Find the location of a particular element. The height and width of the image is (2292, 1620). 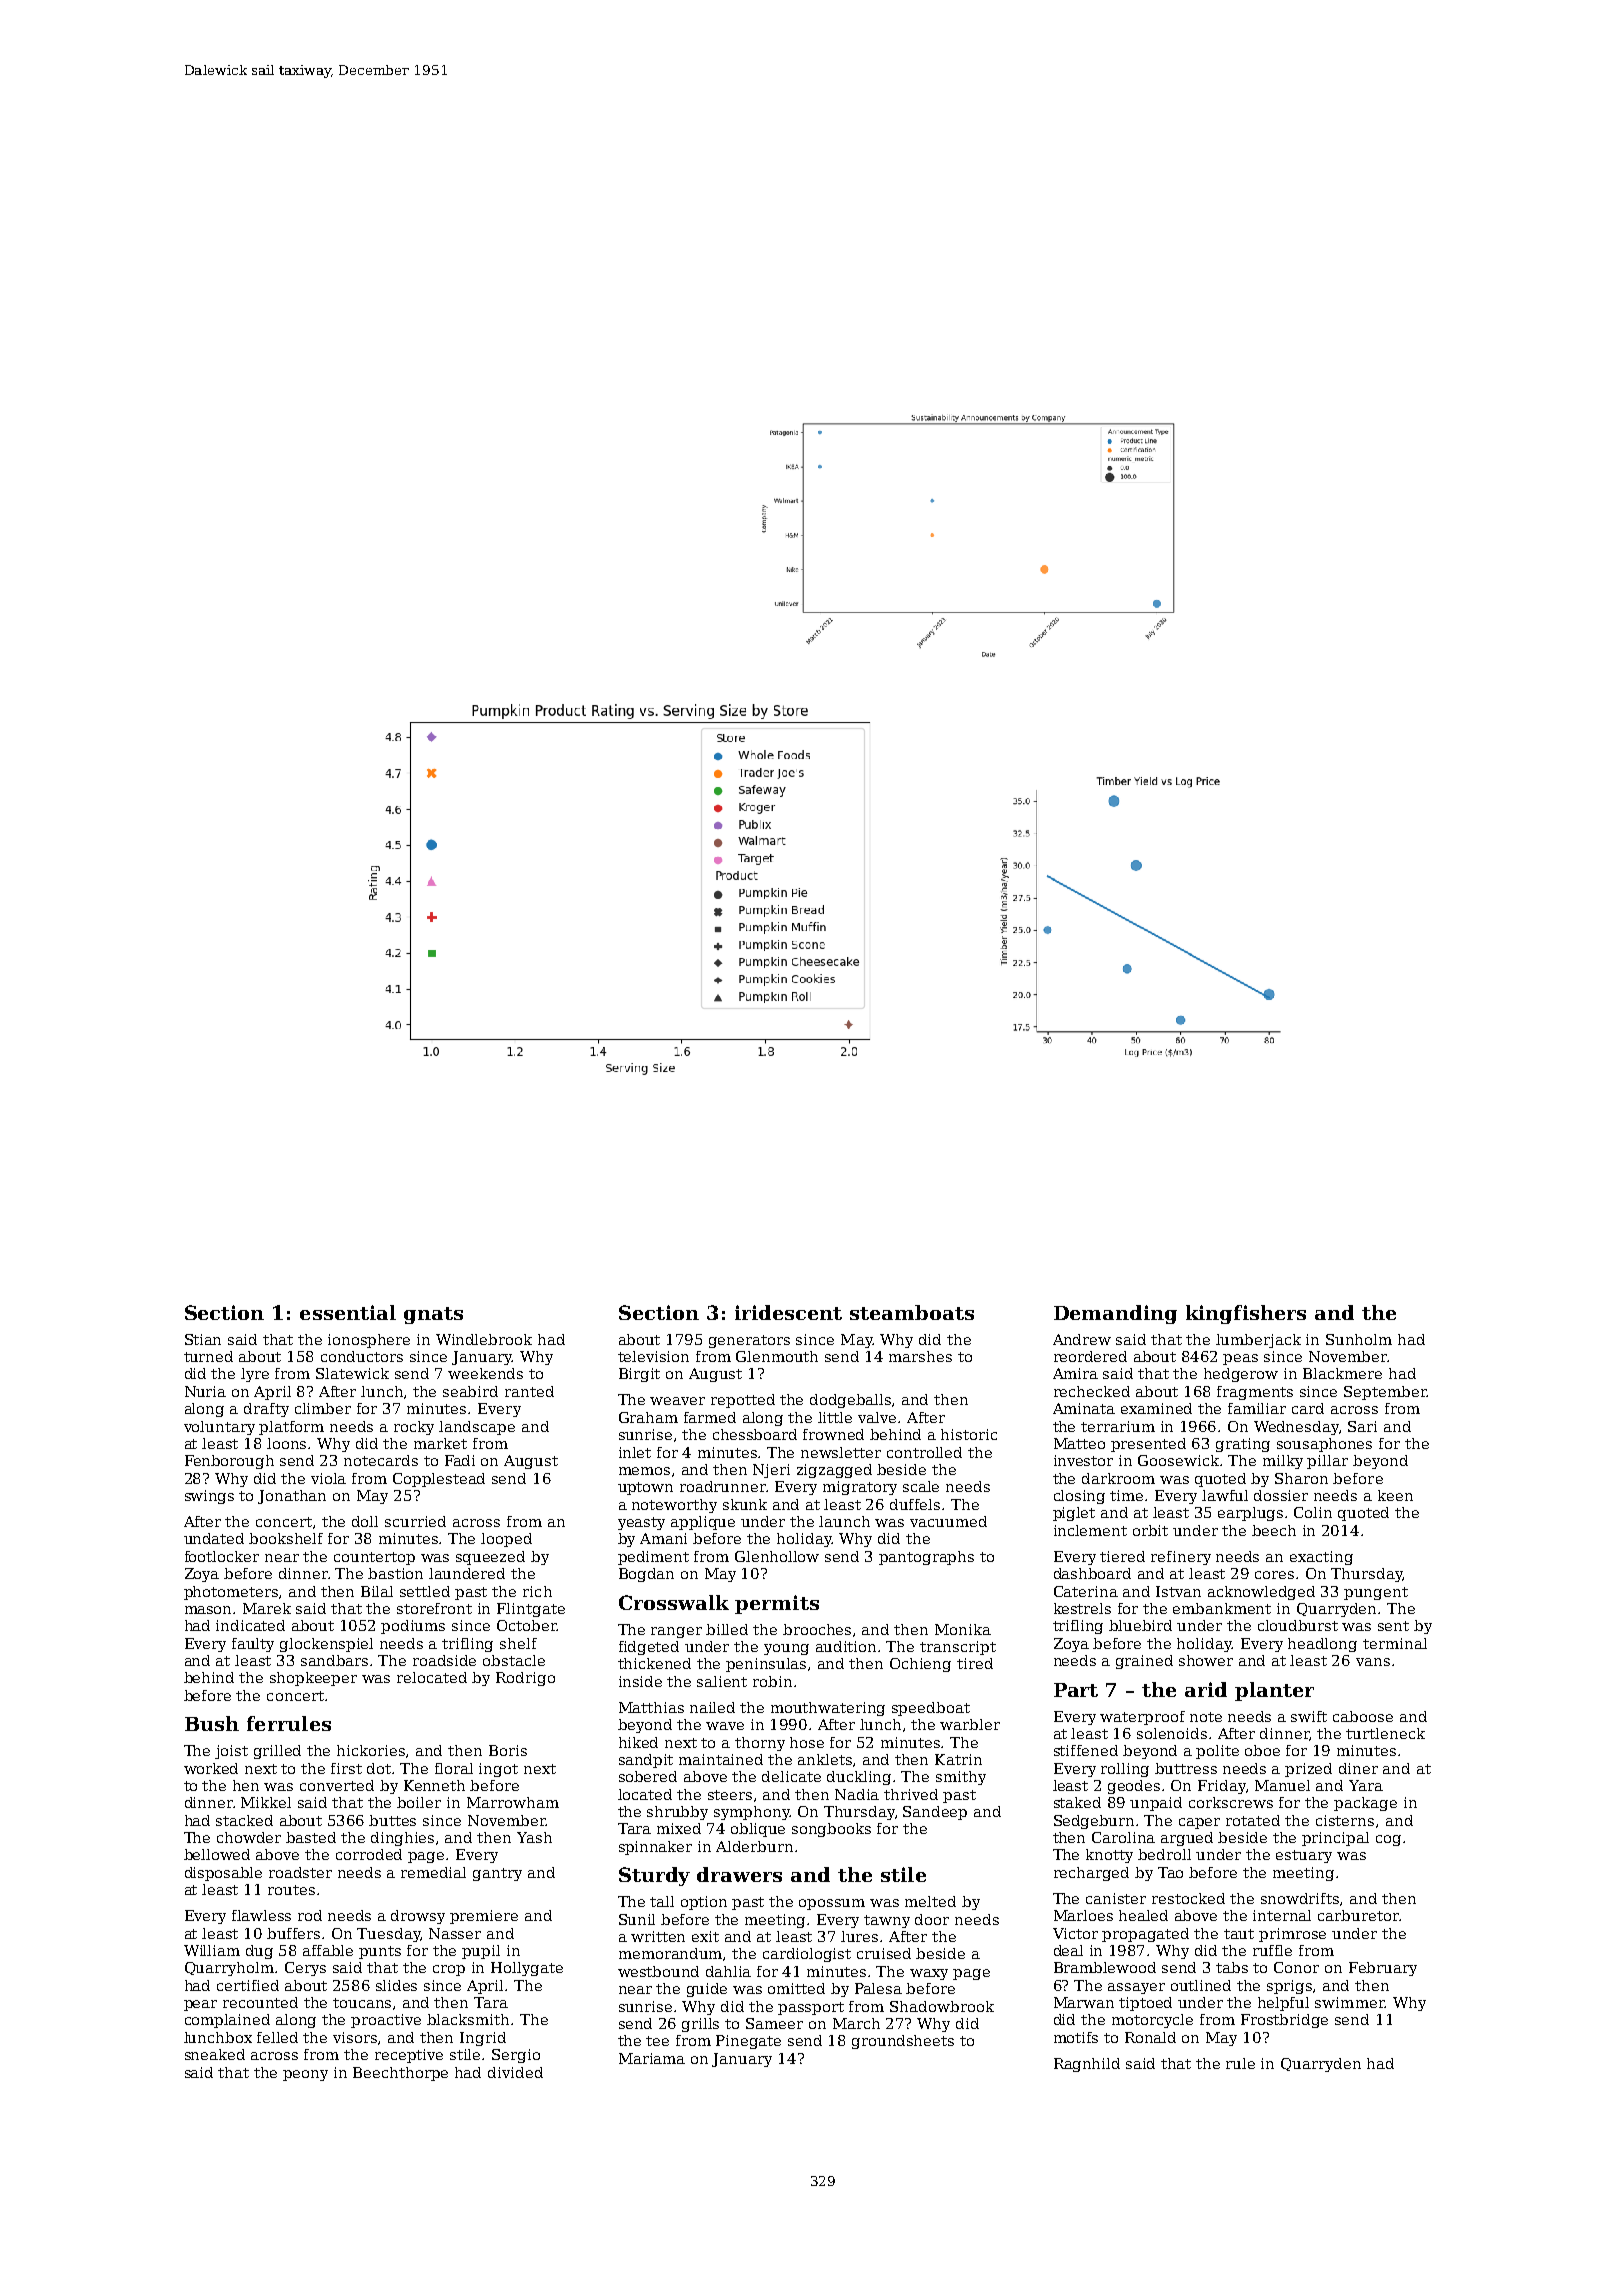

salient is located at coordinates (722, 1681).
